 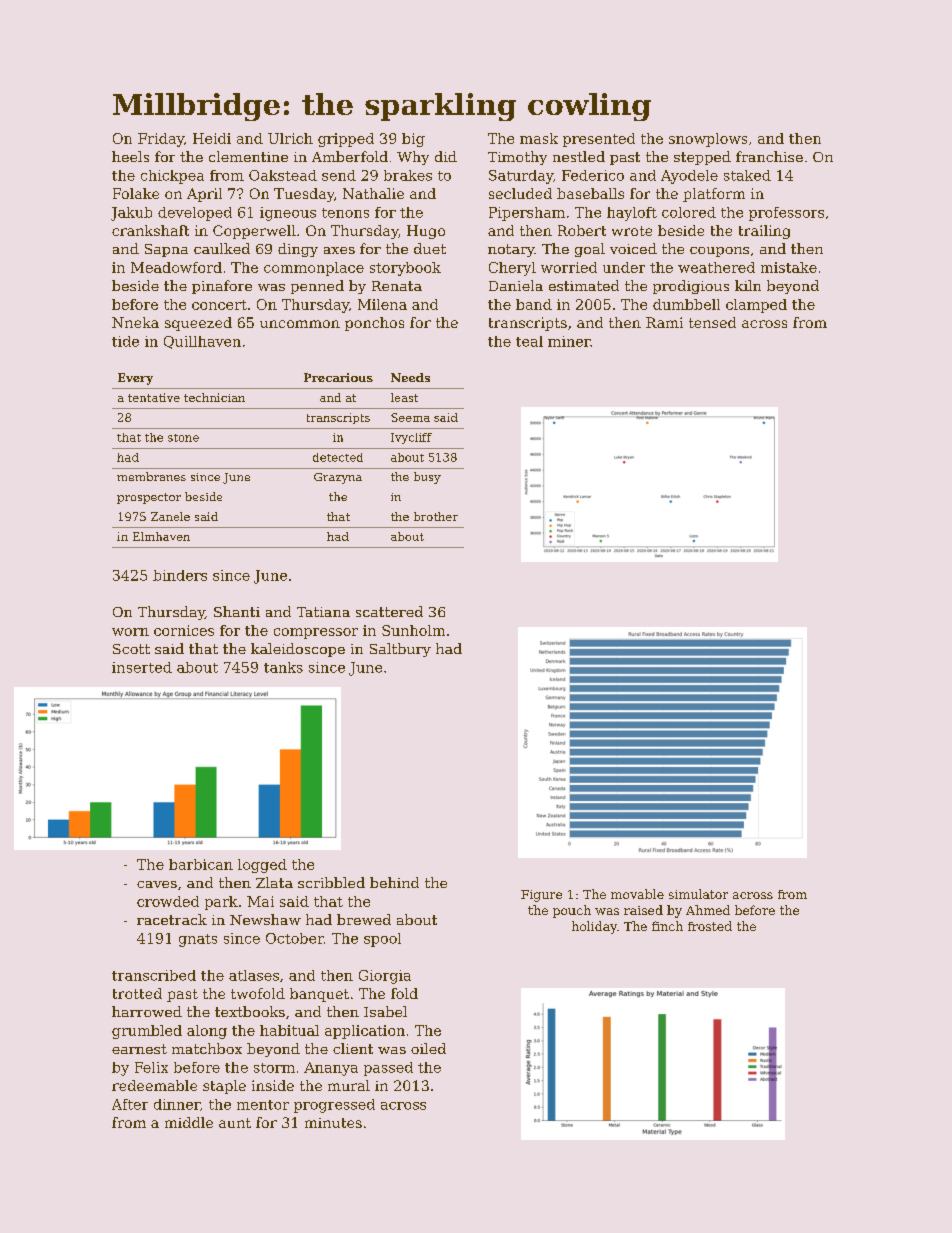 What do you see at coordinates (413, 140) in the screenshot?
I see `big` at bounding box center [413, 140].
